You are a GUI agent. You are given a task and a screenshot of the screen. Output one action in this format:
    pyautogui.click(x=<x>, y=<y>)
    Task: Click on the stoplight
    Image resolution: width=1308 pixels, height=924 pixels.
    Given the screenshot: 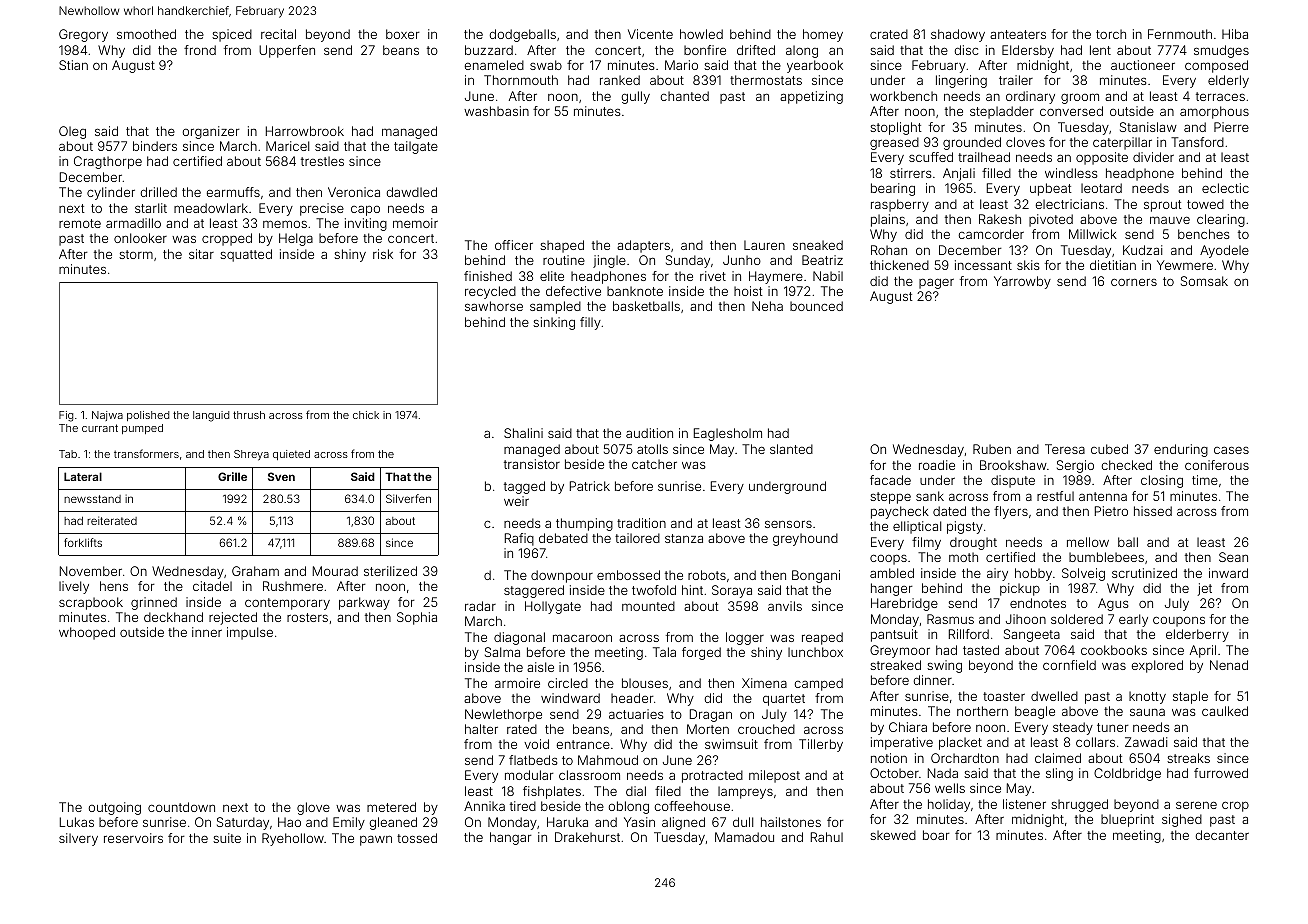 What is the action you would take?
    pyautogui.click(x=896, y=128)
